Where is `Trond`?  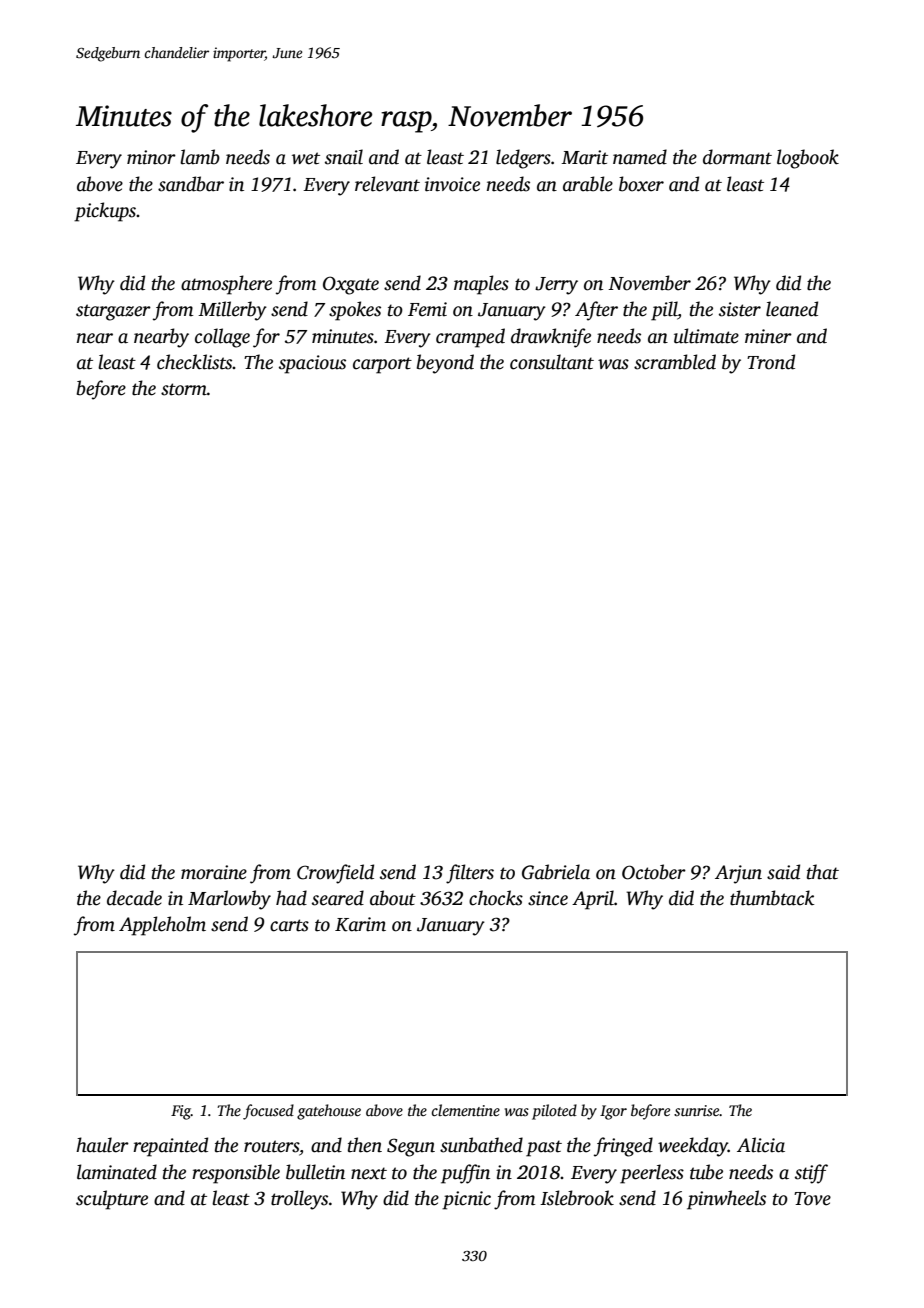 Trond is located at coordinates (771, 362).
